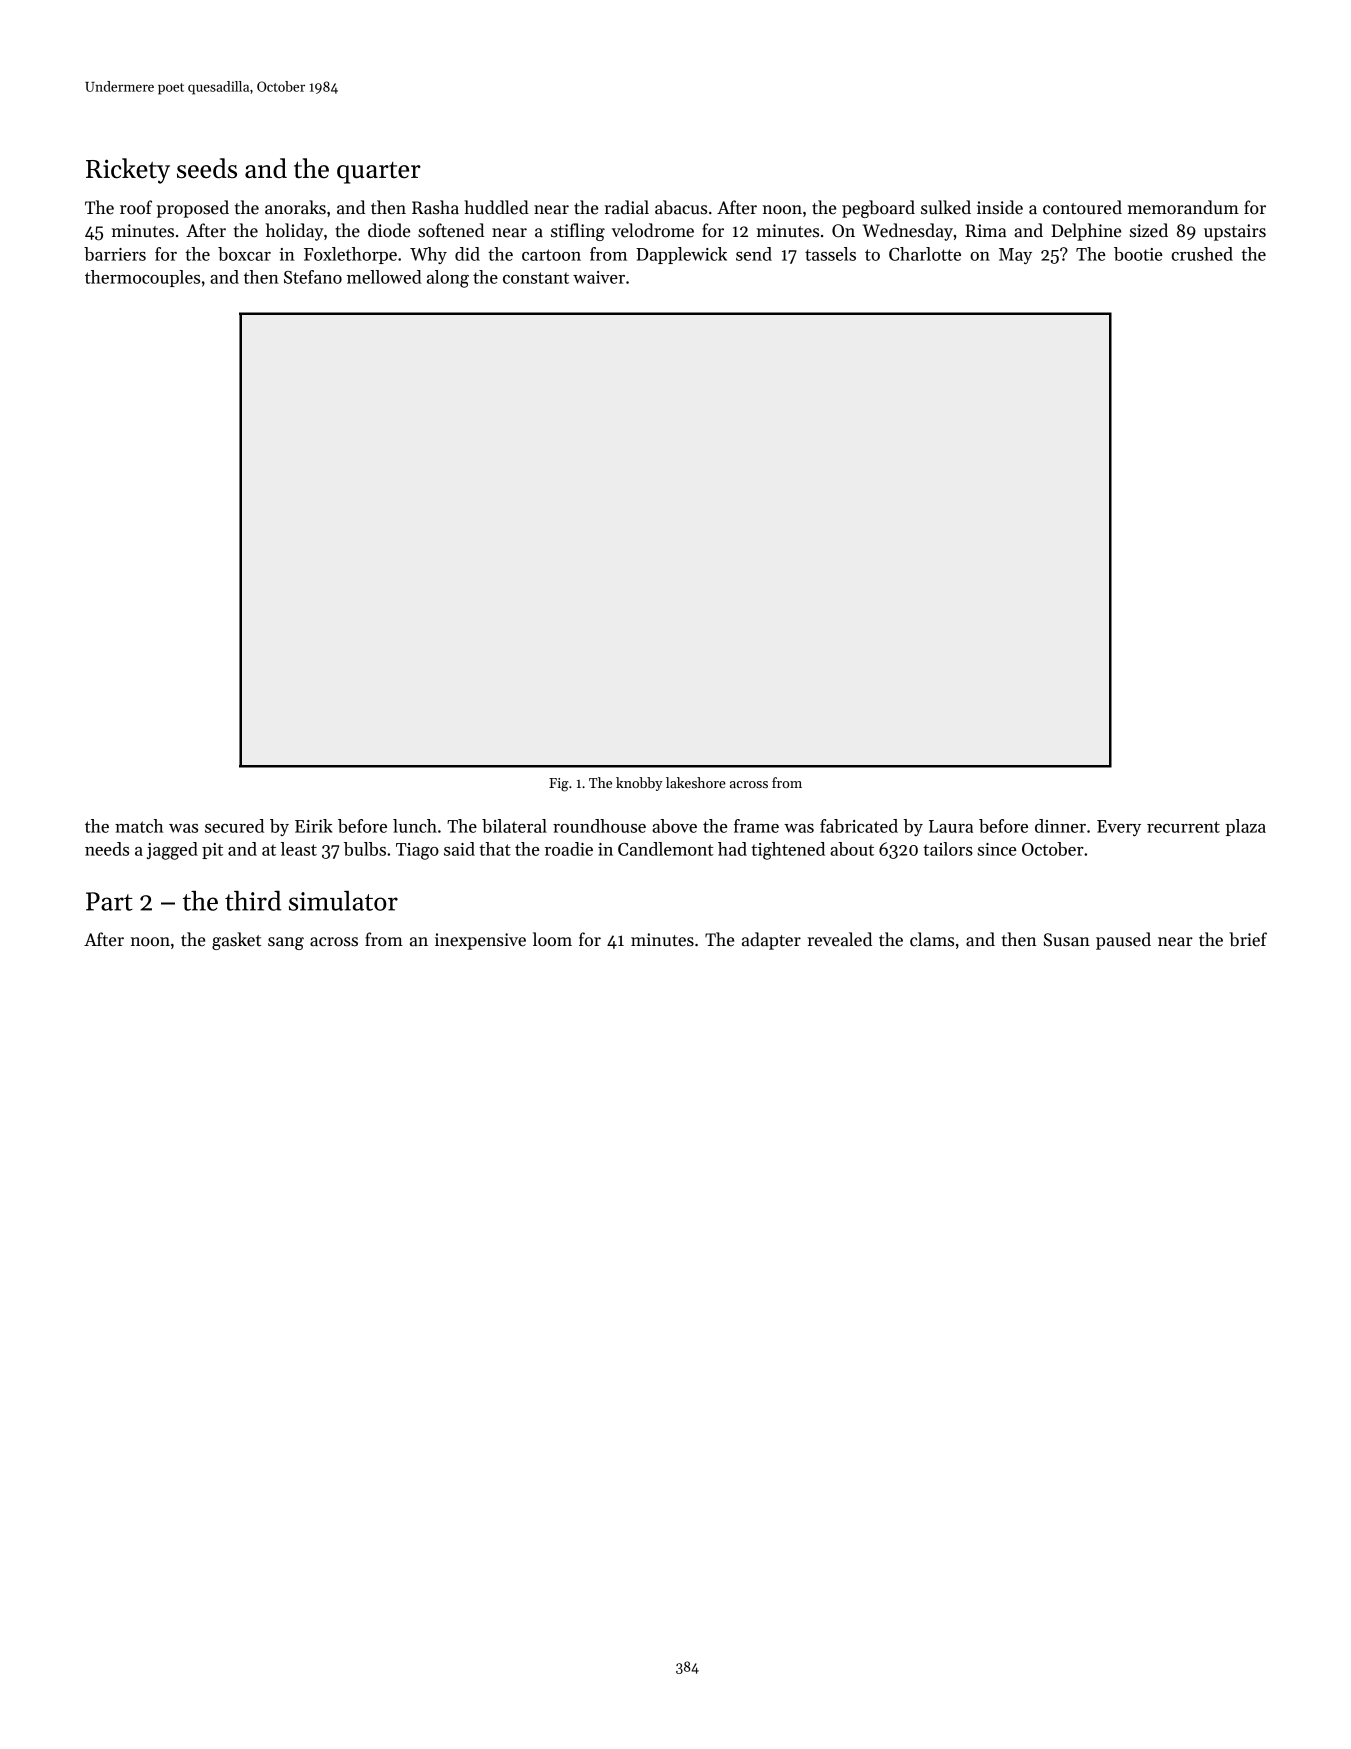  What do you see at coordinates (552, 939) in the page?
I see `loom` at bounding box center [552, 939].
